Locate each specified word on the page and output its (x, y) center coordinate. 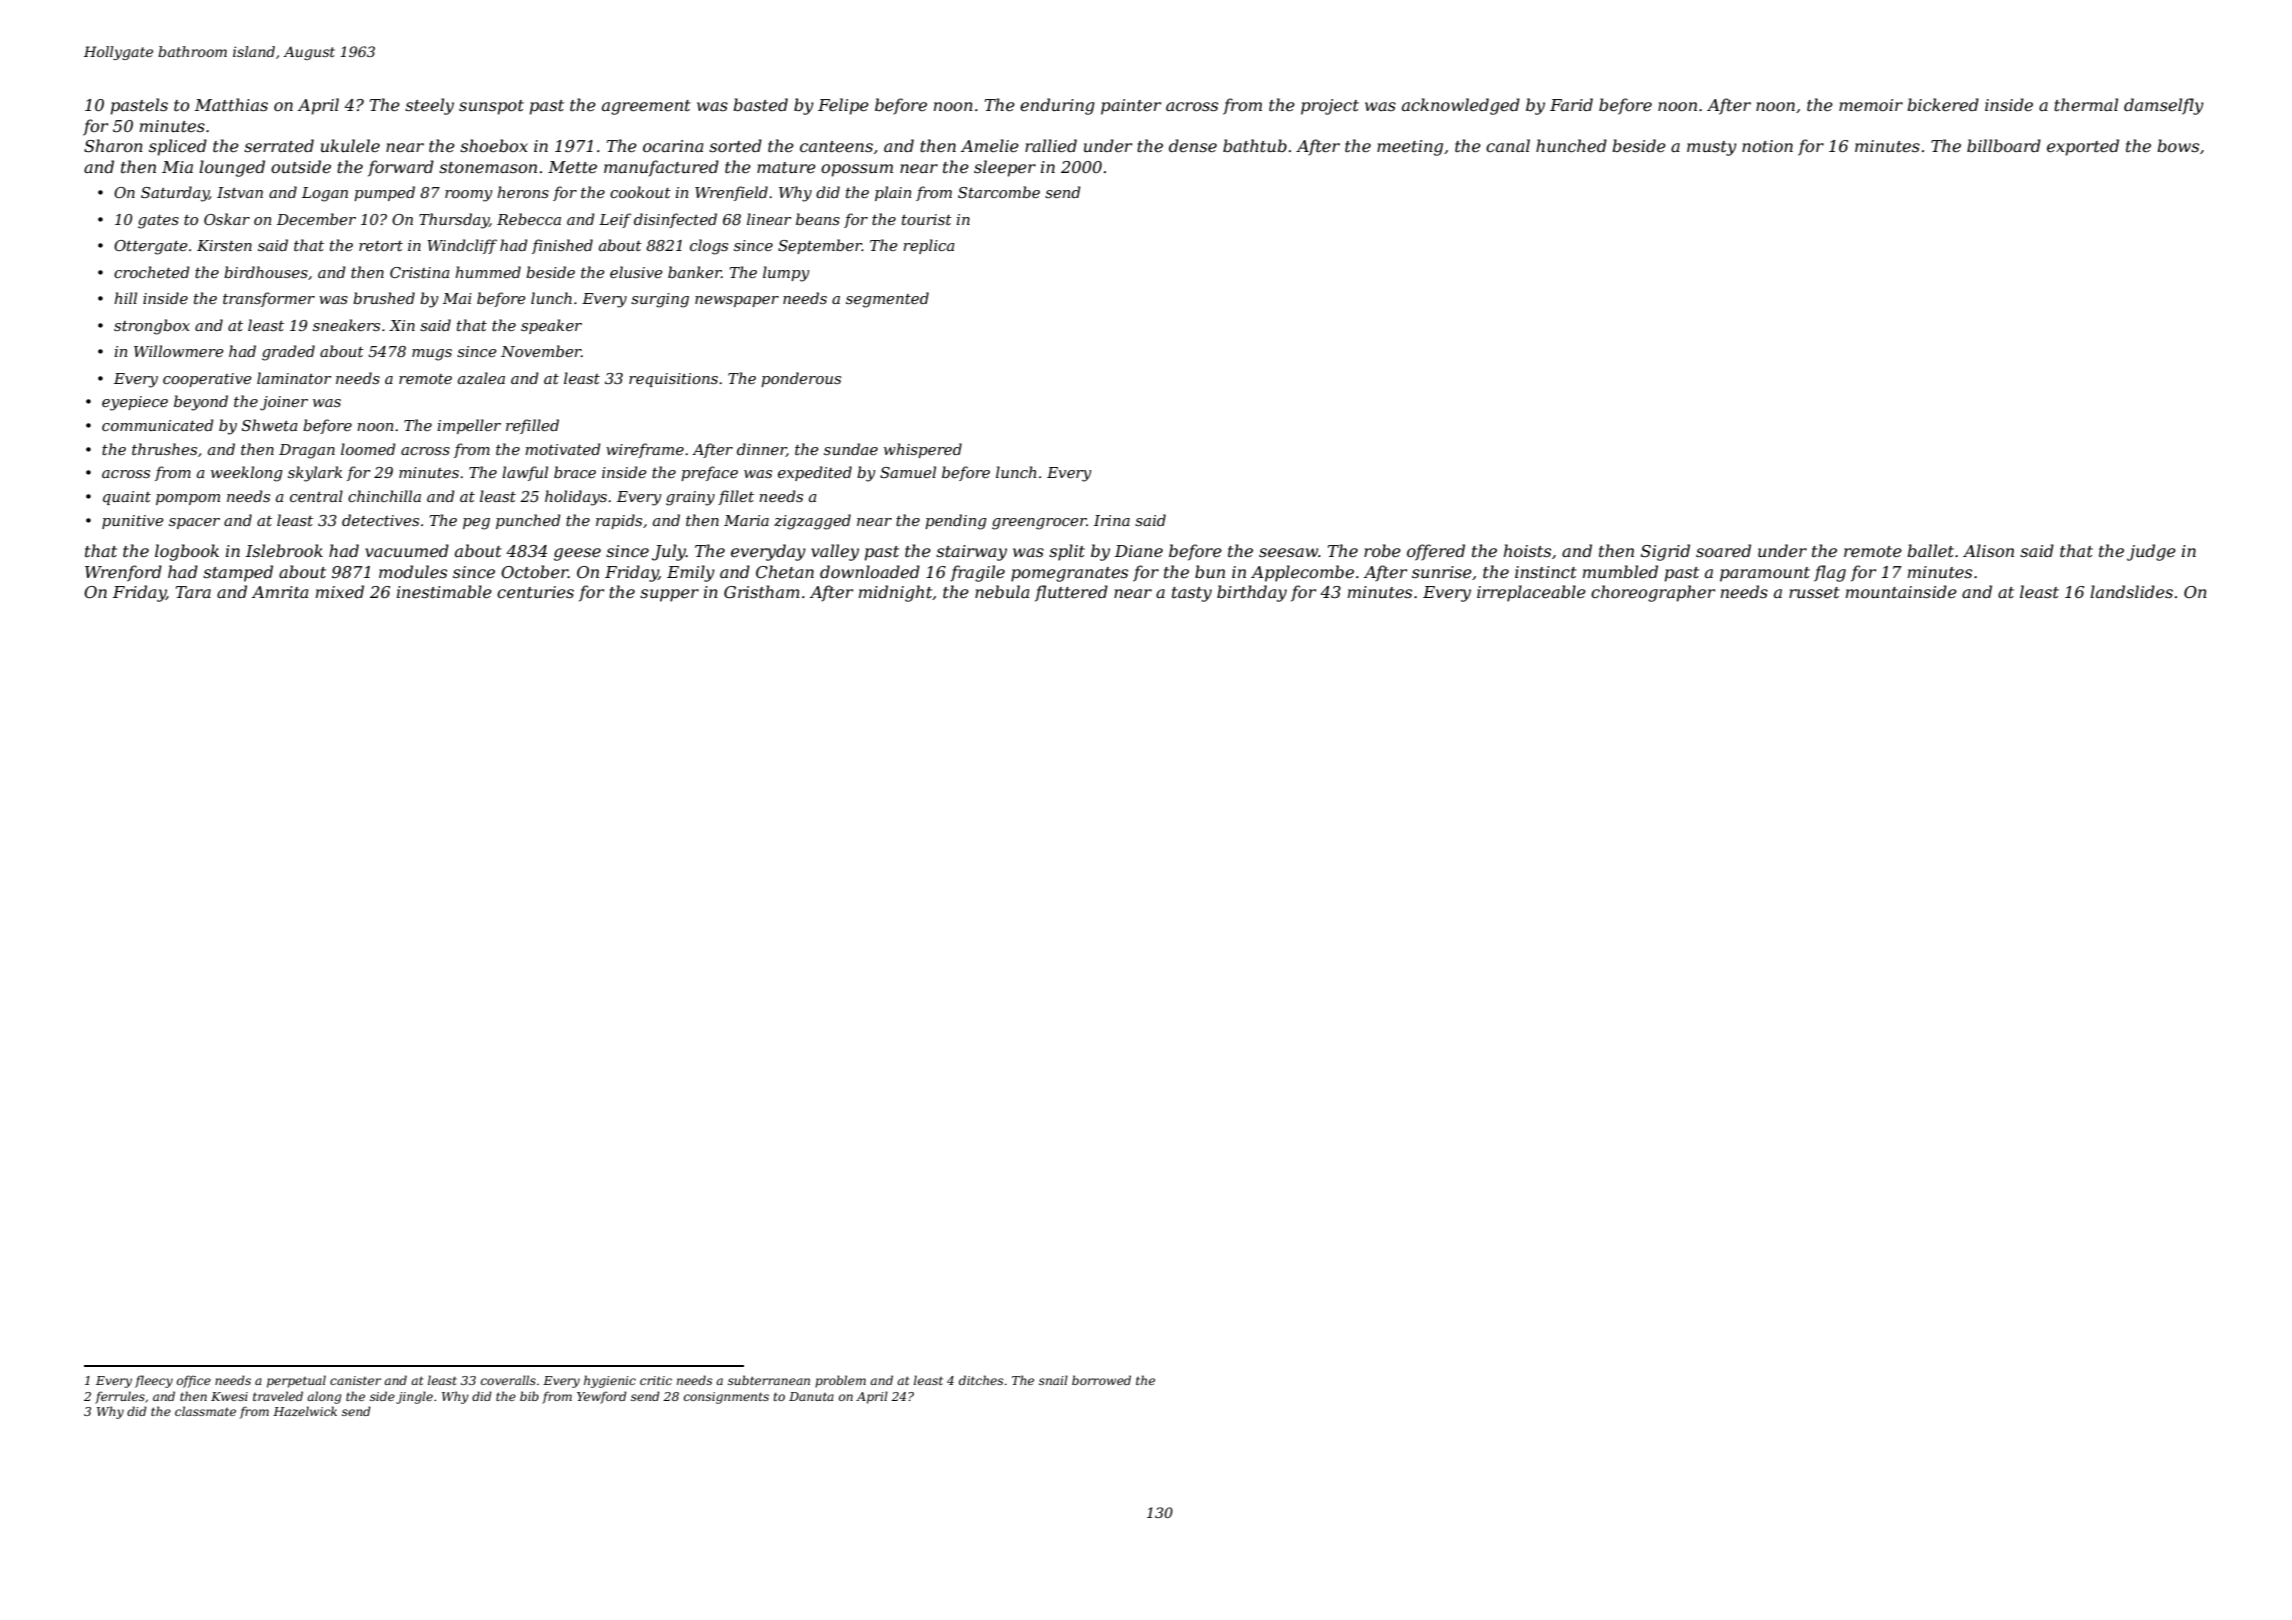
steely (429, 106)
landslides (2131, 591)
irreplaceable (1531, 593)
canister (355, 1380)
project (1330, 107)
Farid (1571, 104)
